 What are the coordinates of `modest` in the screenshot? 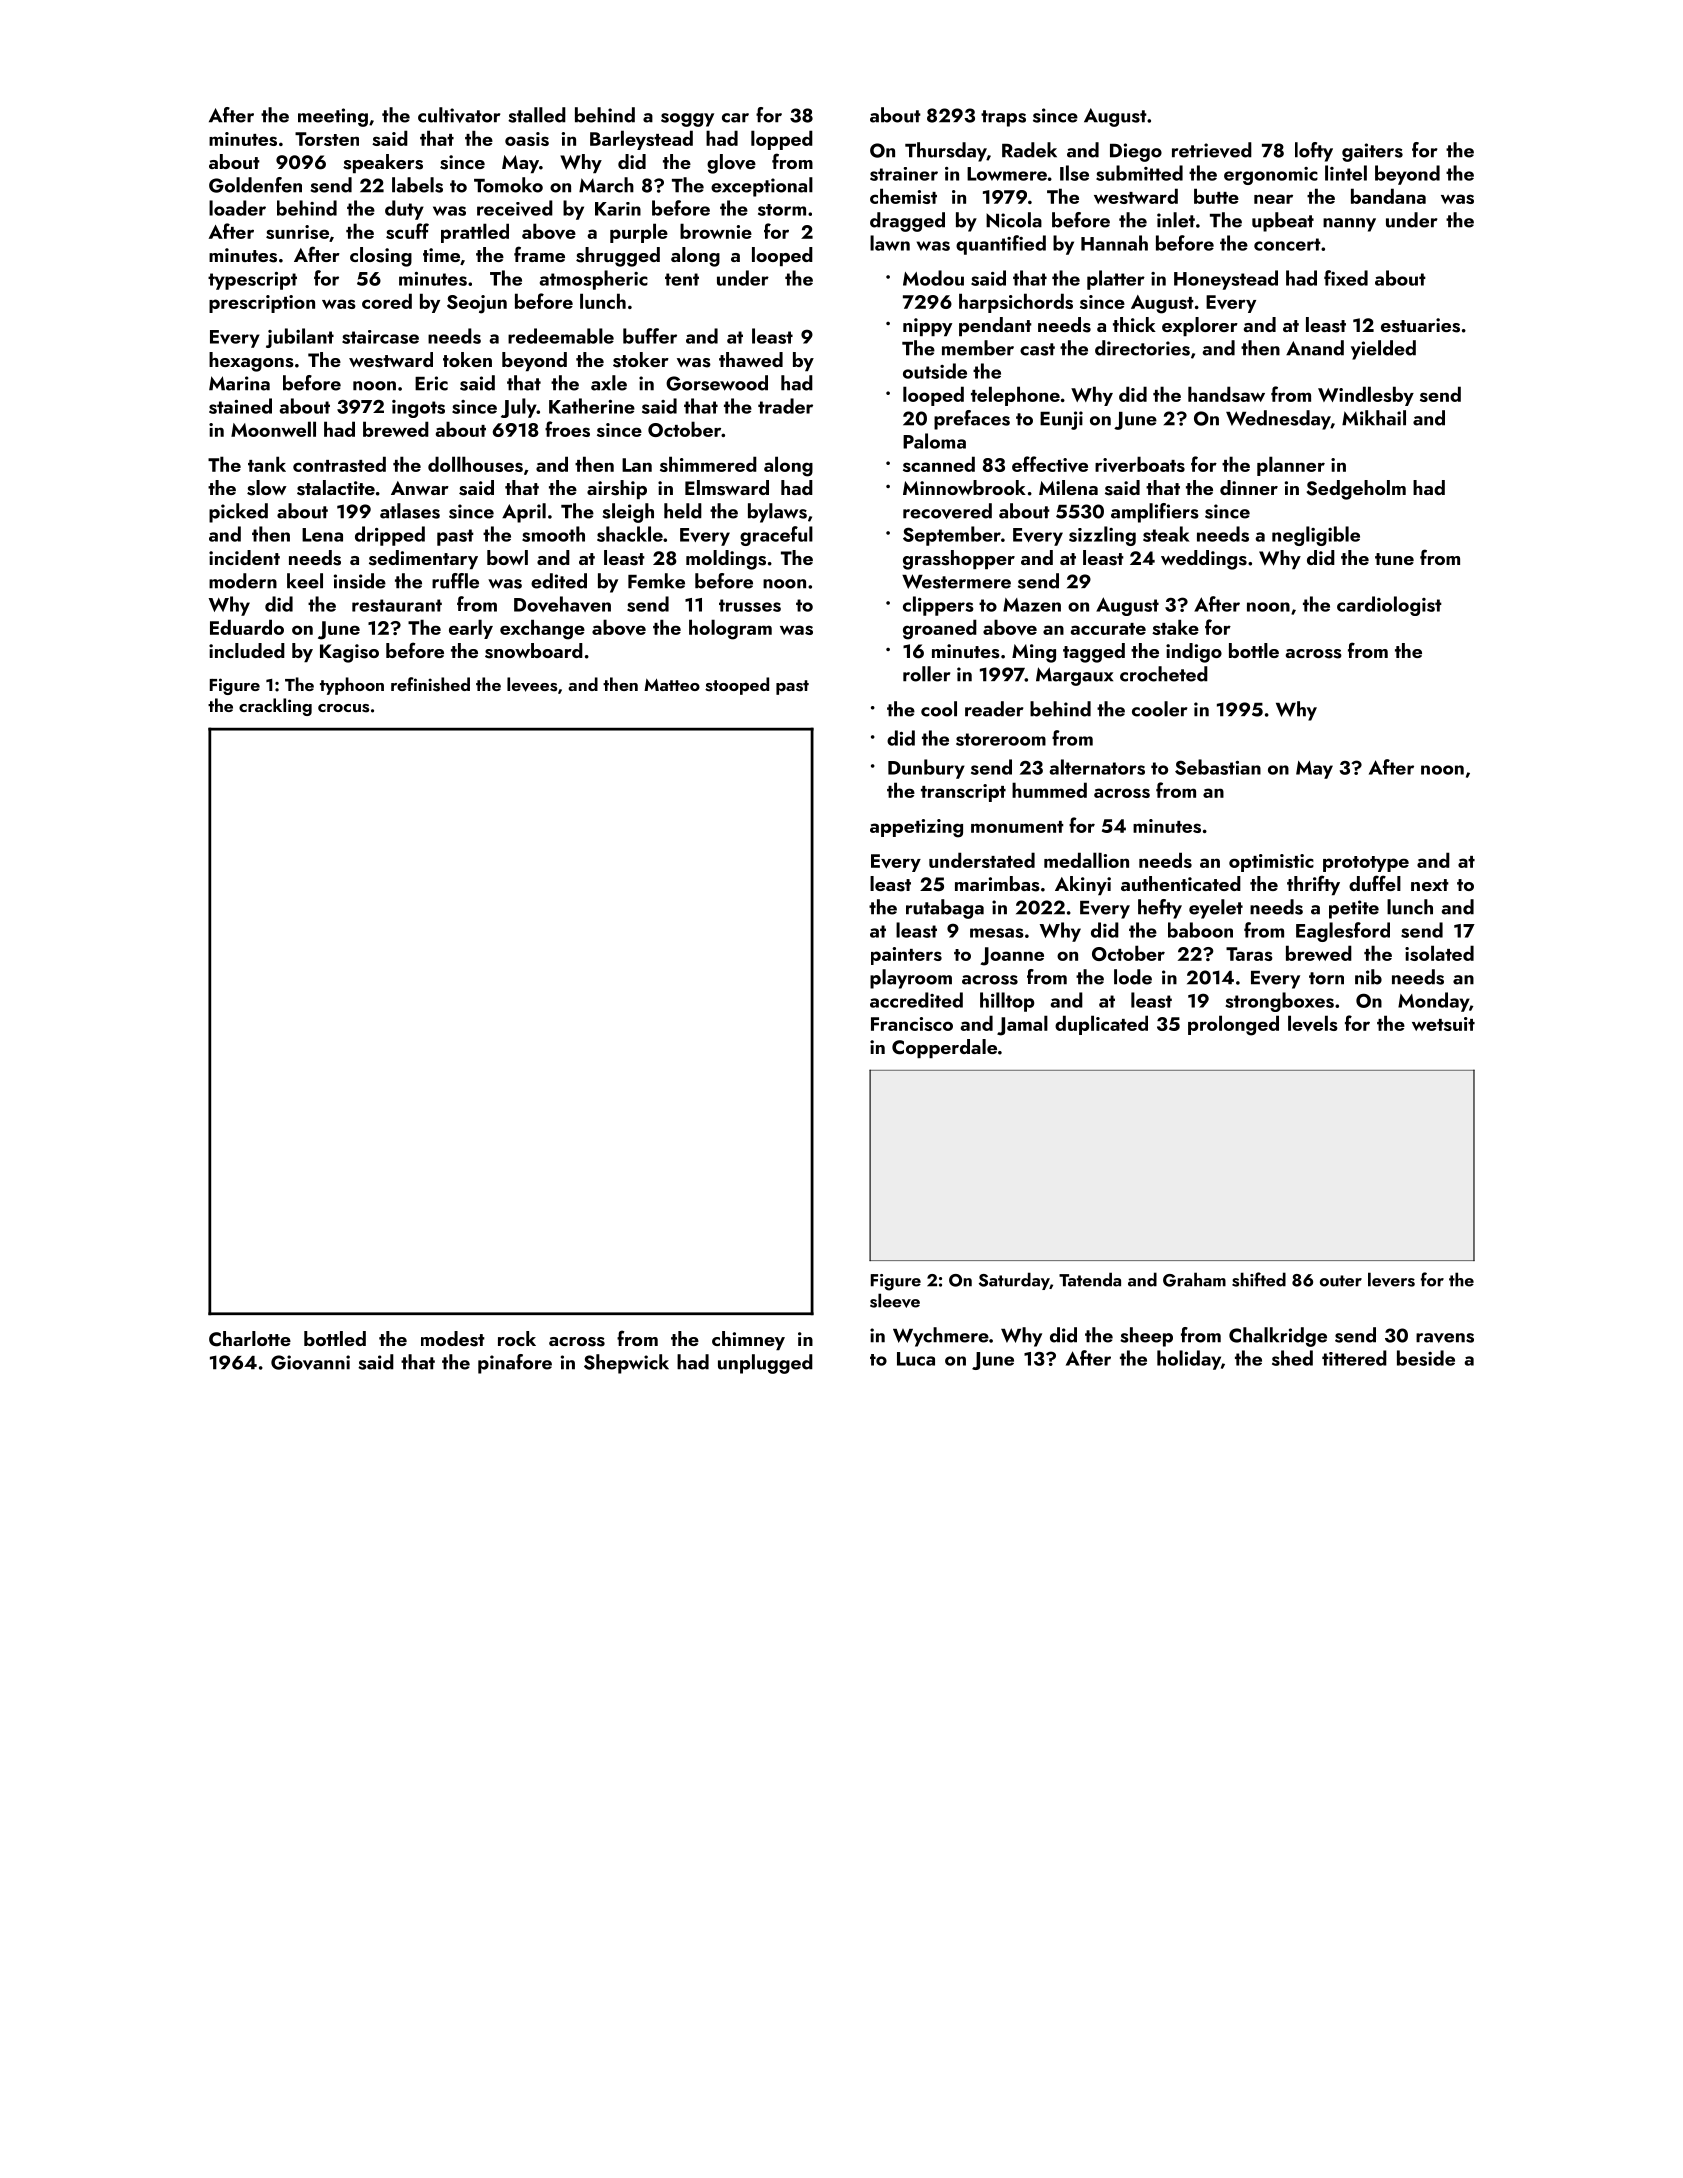 It's located at (453, 1339).
